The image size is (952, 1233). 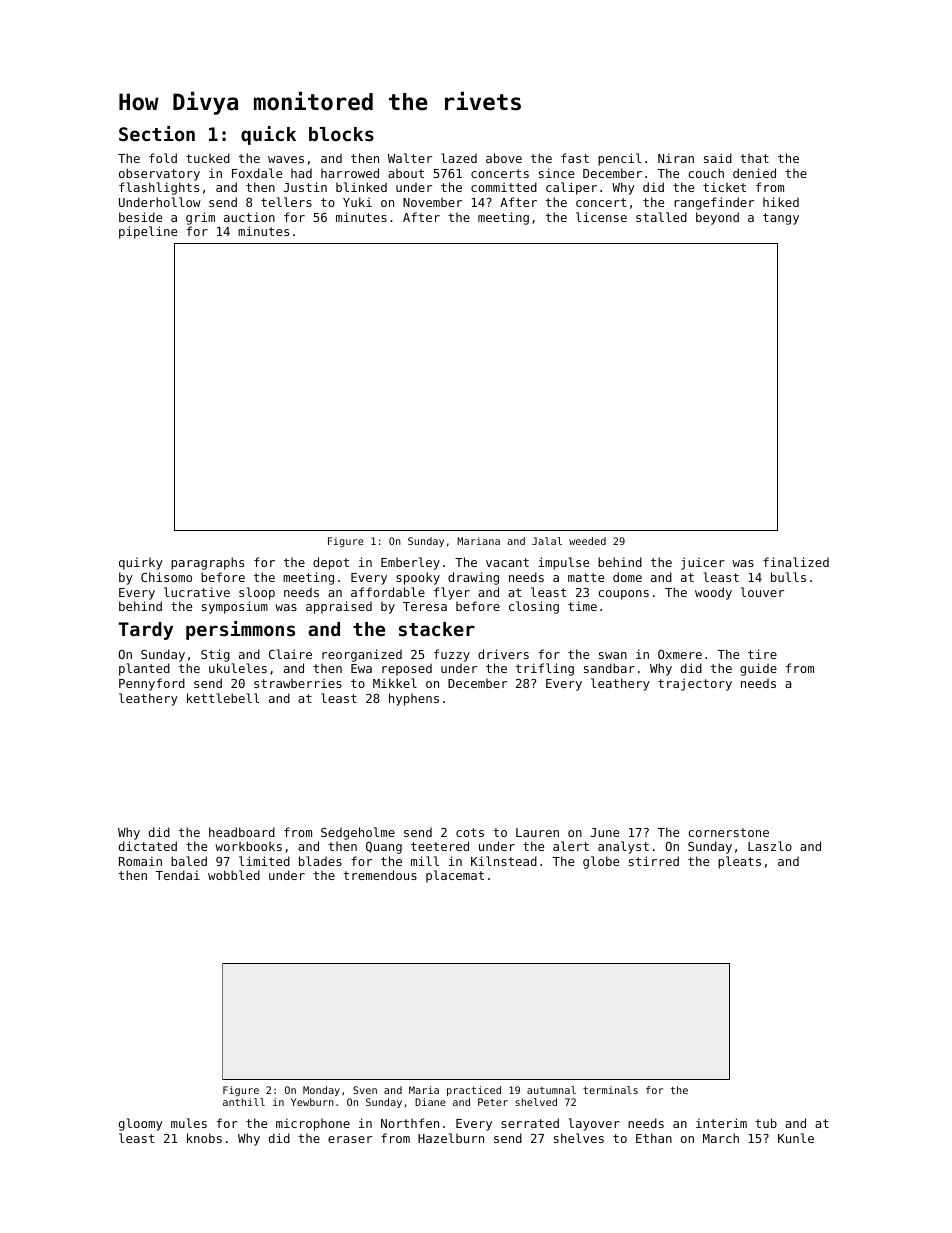 I want to click on November, so click(x=432, y=202).
